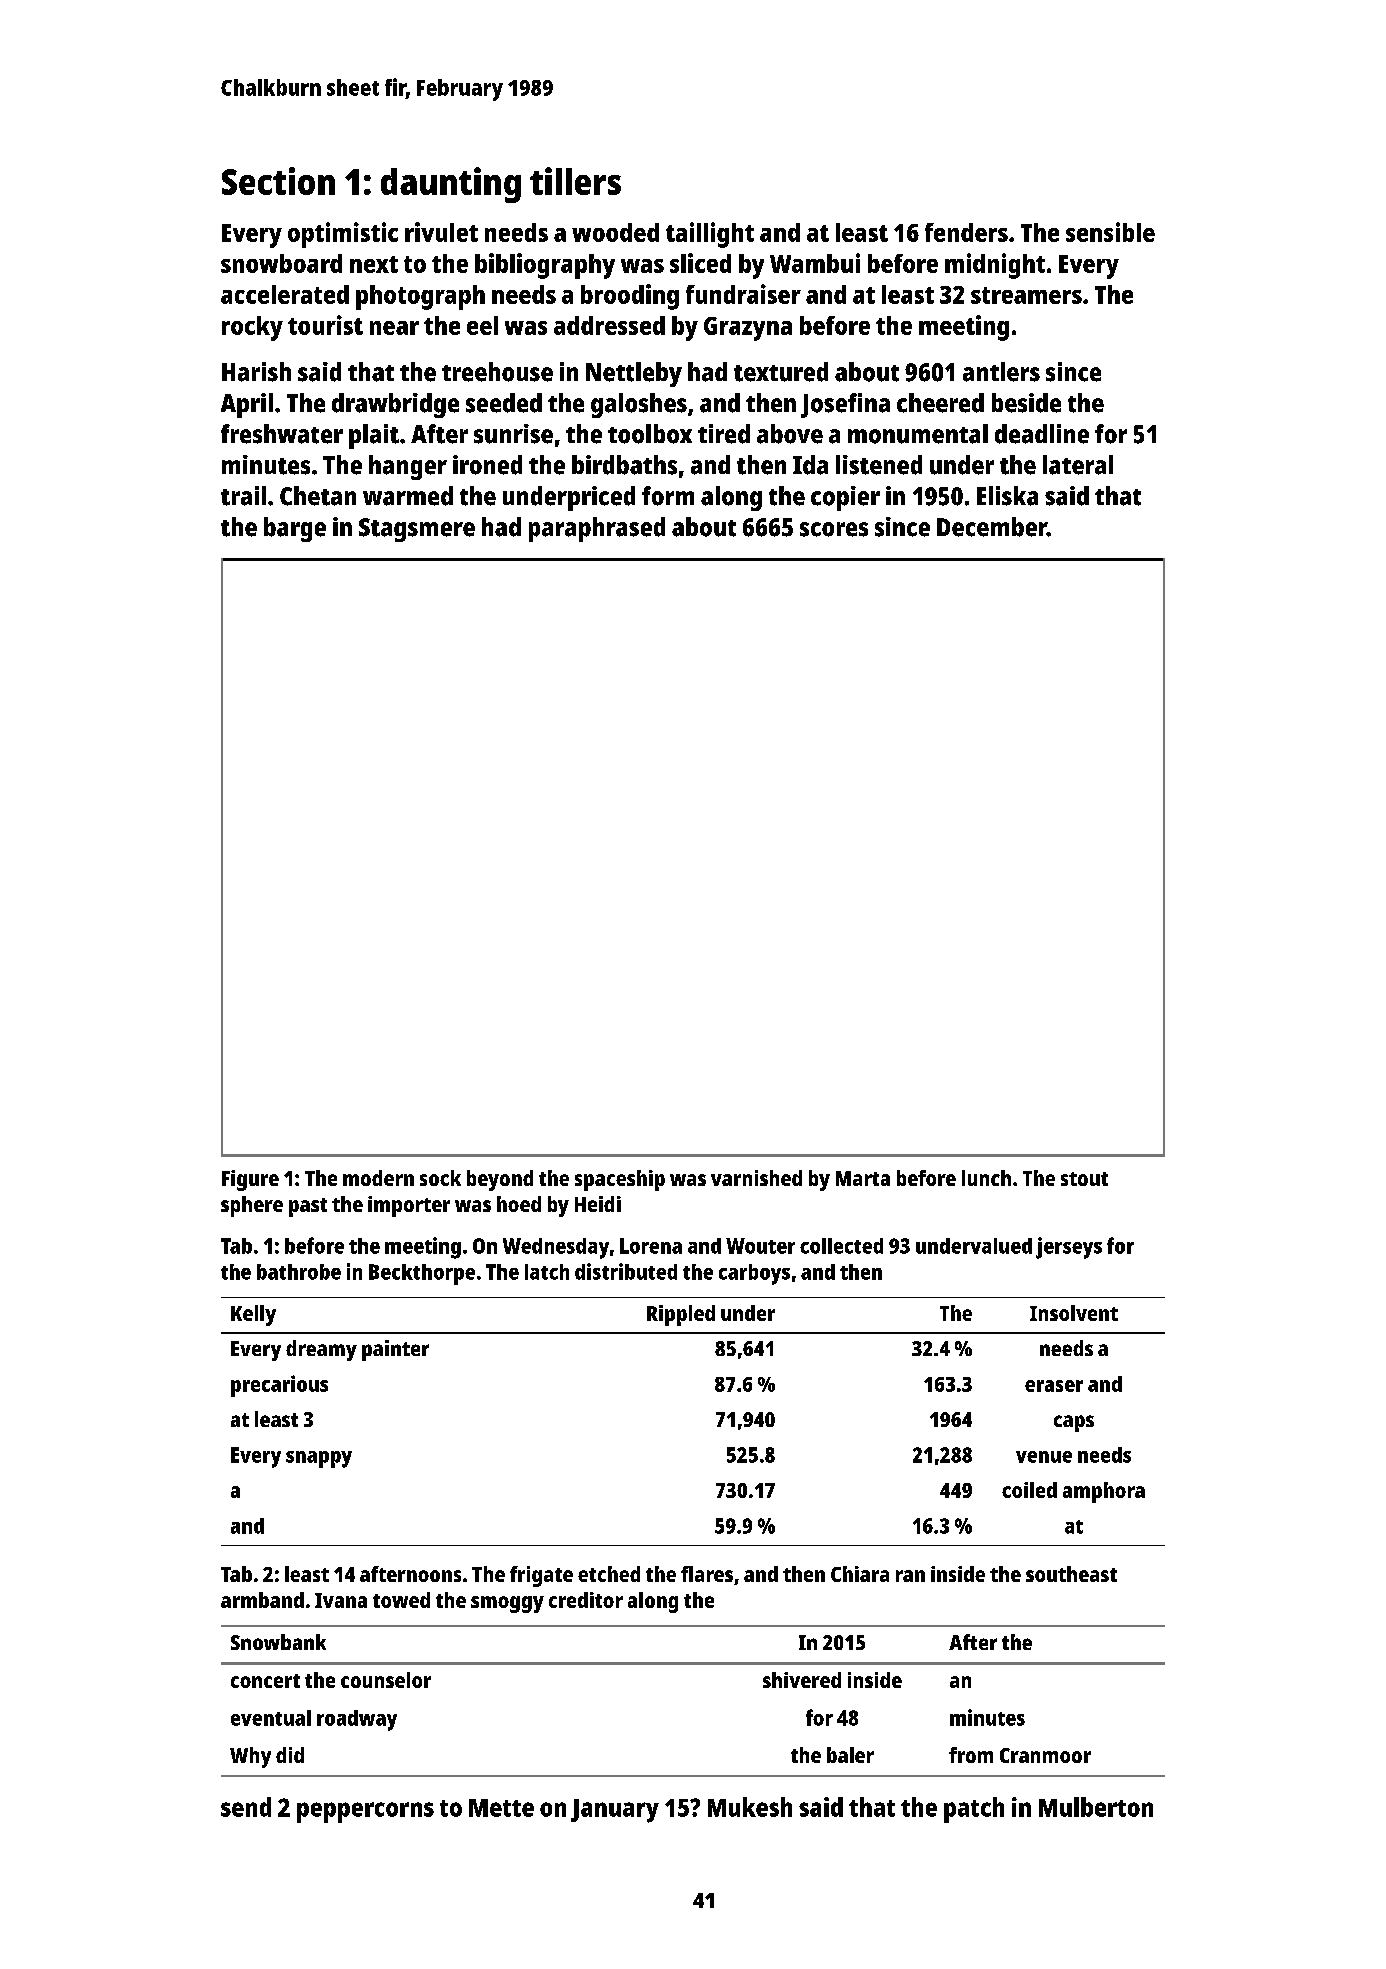 The image size is (1386, 1969). Describe the element at coordinates (966, 232) in the screenshot. I see `fenders` at that location.
